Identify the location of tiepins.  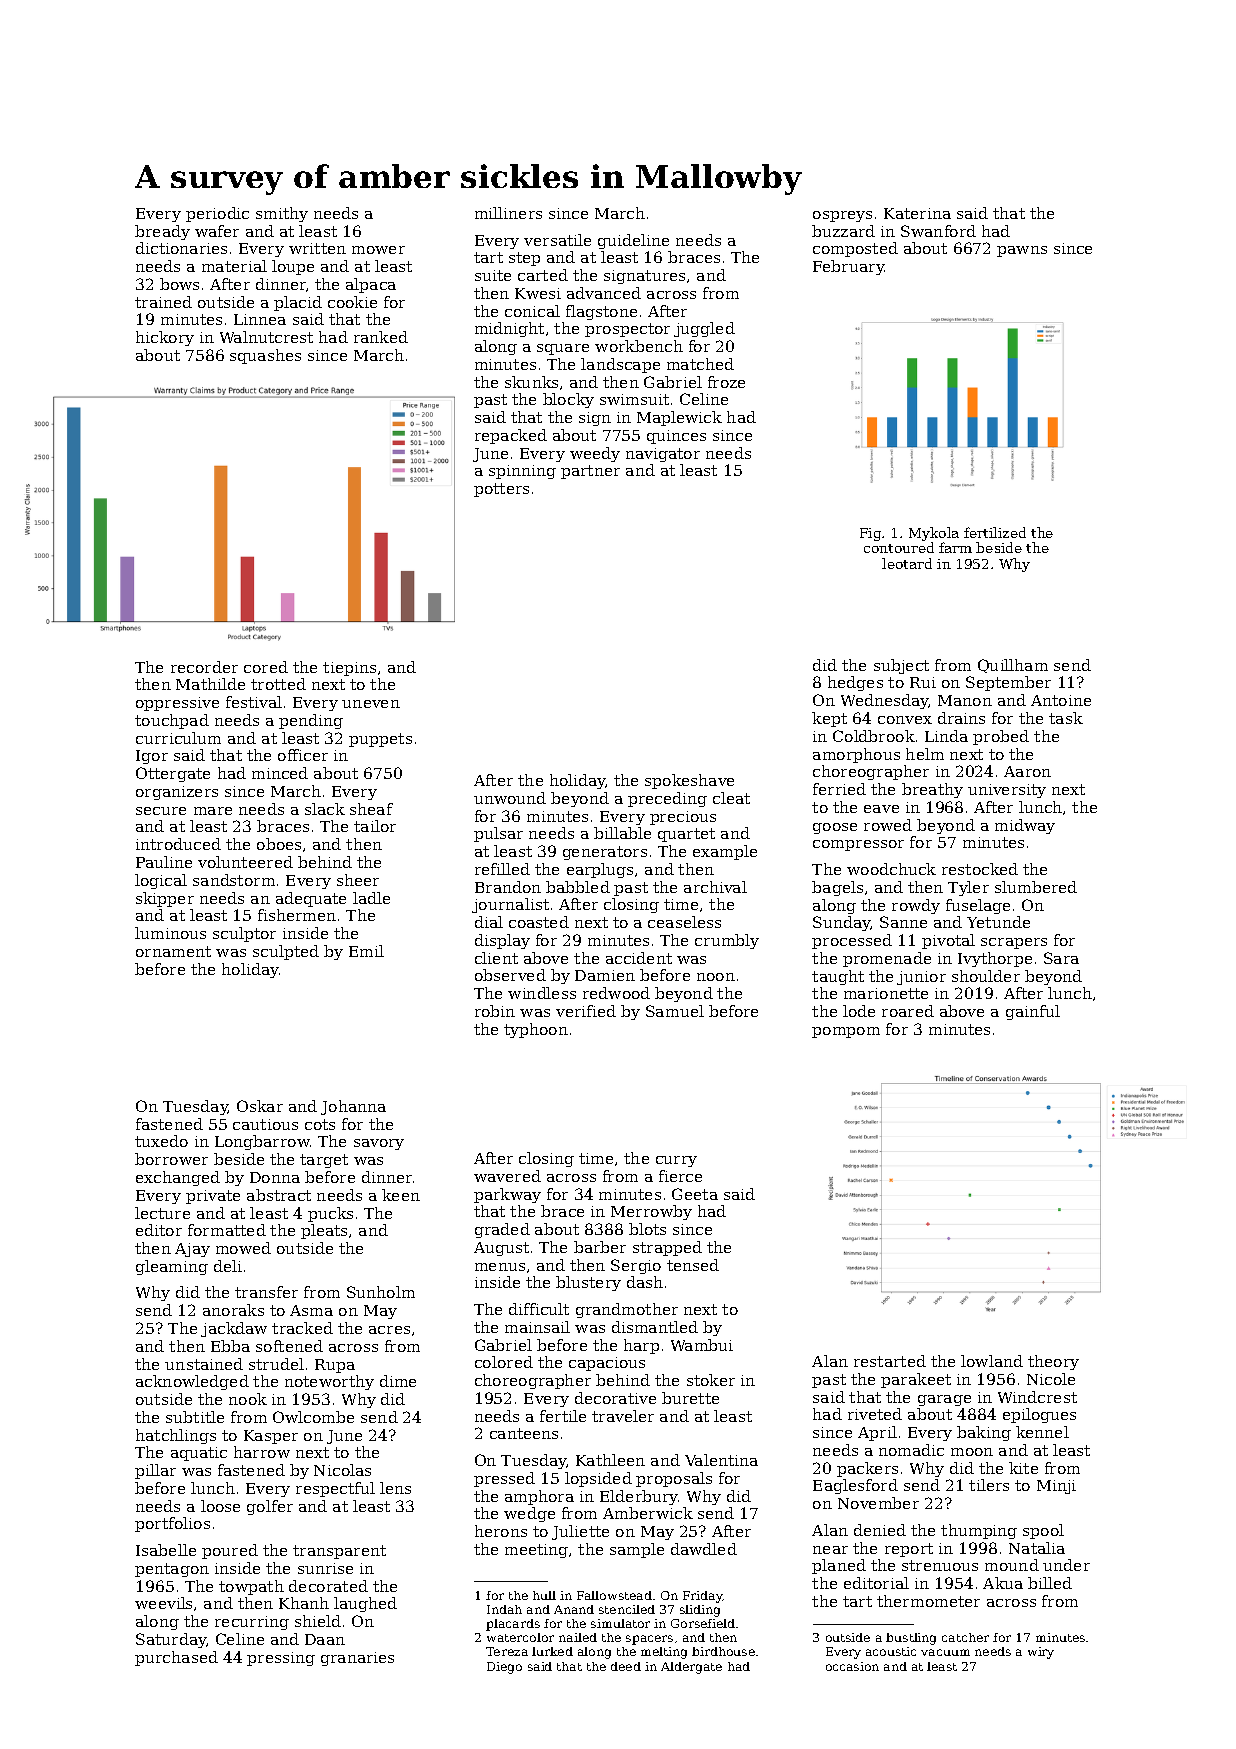
(349, 669).
